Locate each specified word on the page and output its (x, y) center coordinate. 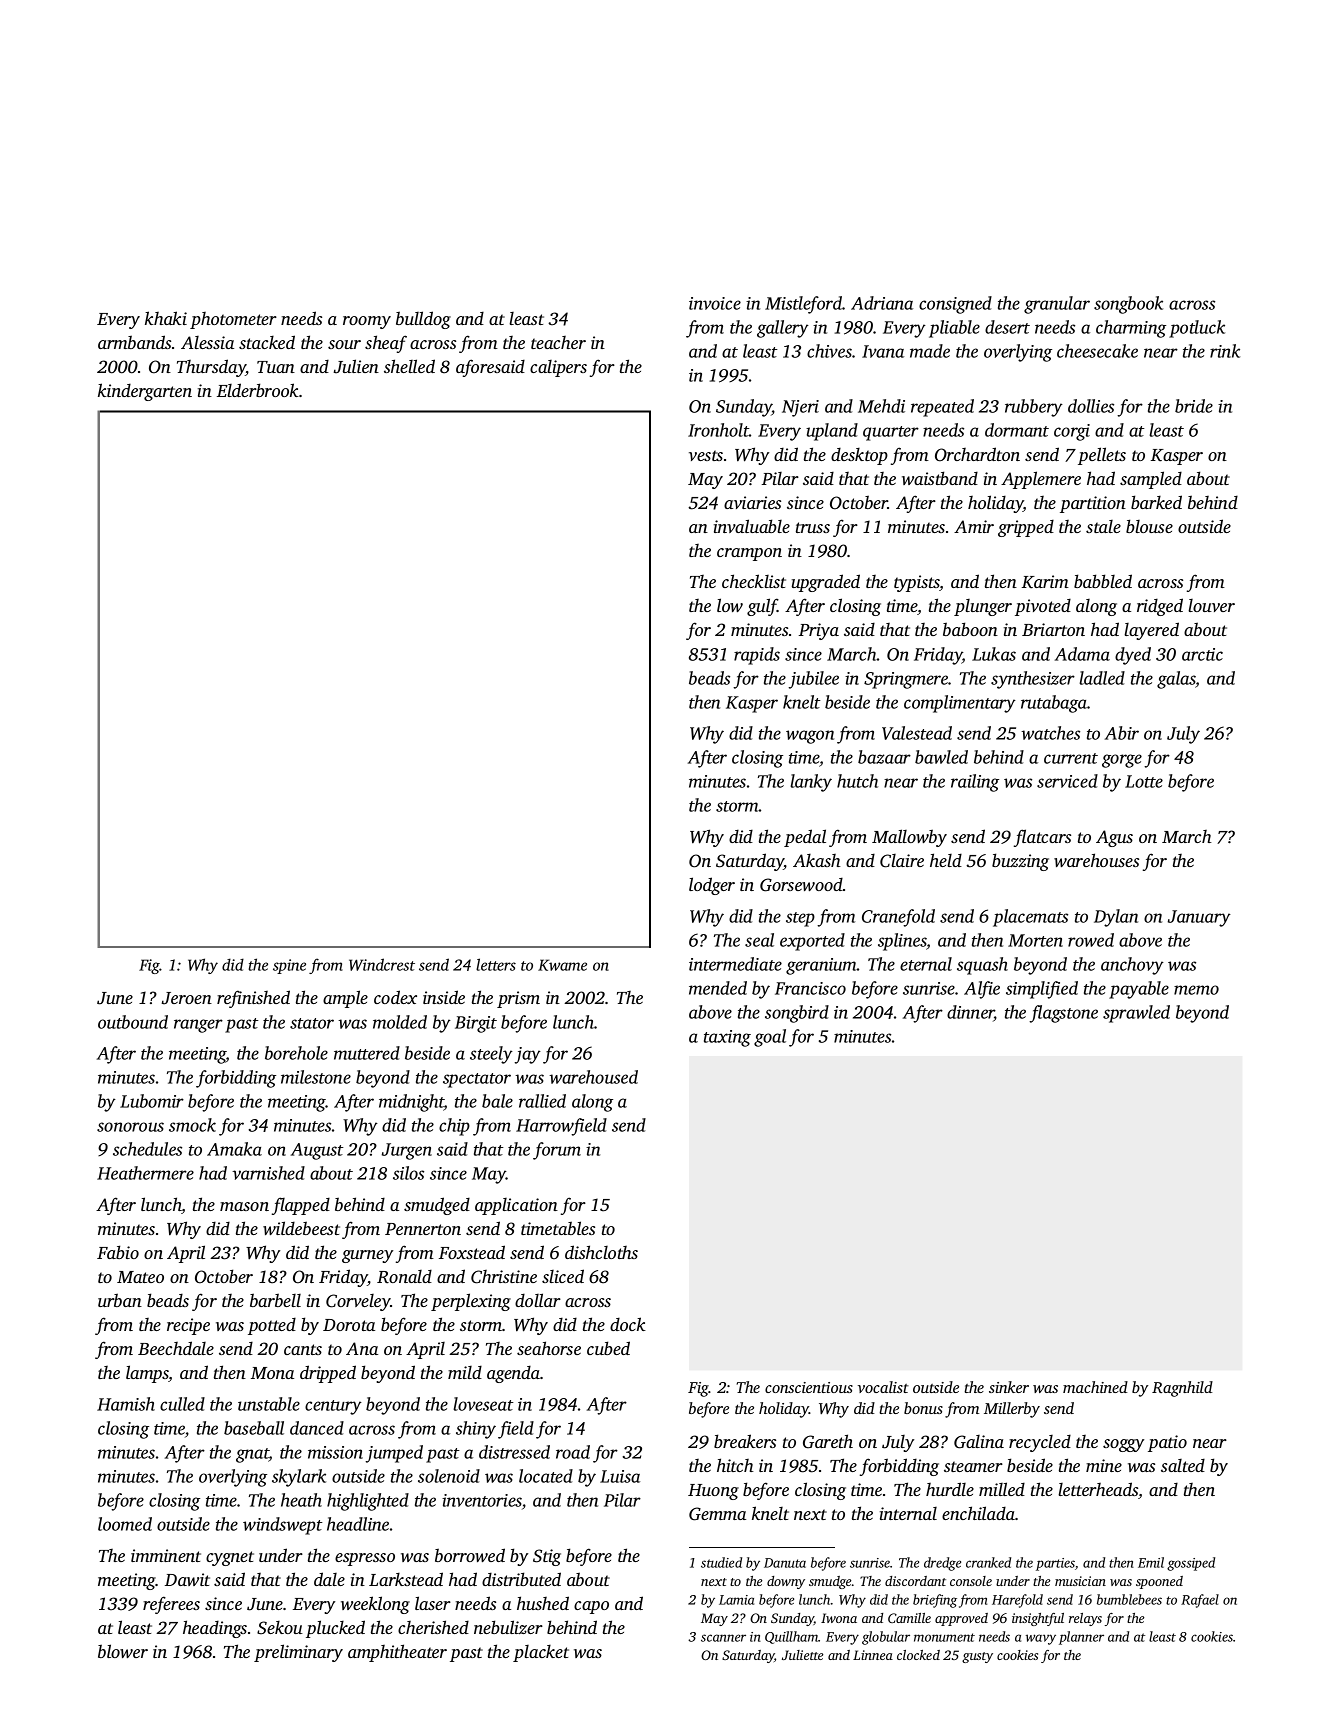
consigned (955, 305)
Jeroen (187, 998)
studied (721, 1562)
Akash (817, 860)
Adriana (882, 303)
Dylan (1116, 918)
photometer (233, 320)
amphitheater (397, 1653)
